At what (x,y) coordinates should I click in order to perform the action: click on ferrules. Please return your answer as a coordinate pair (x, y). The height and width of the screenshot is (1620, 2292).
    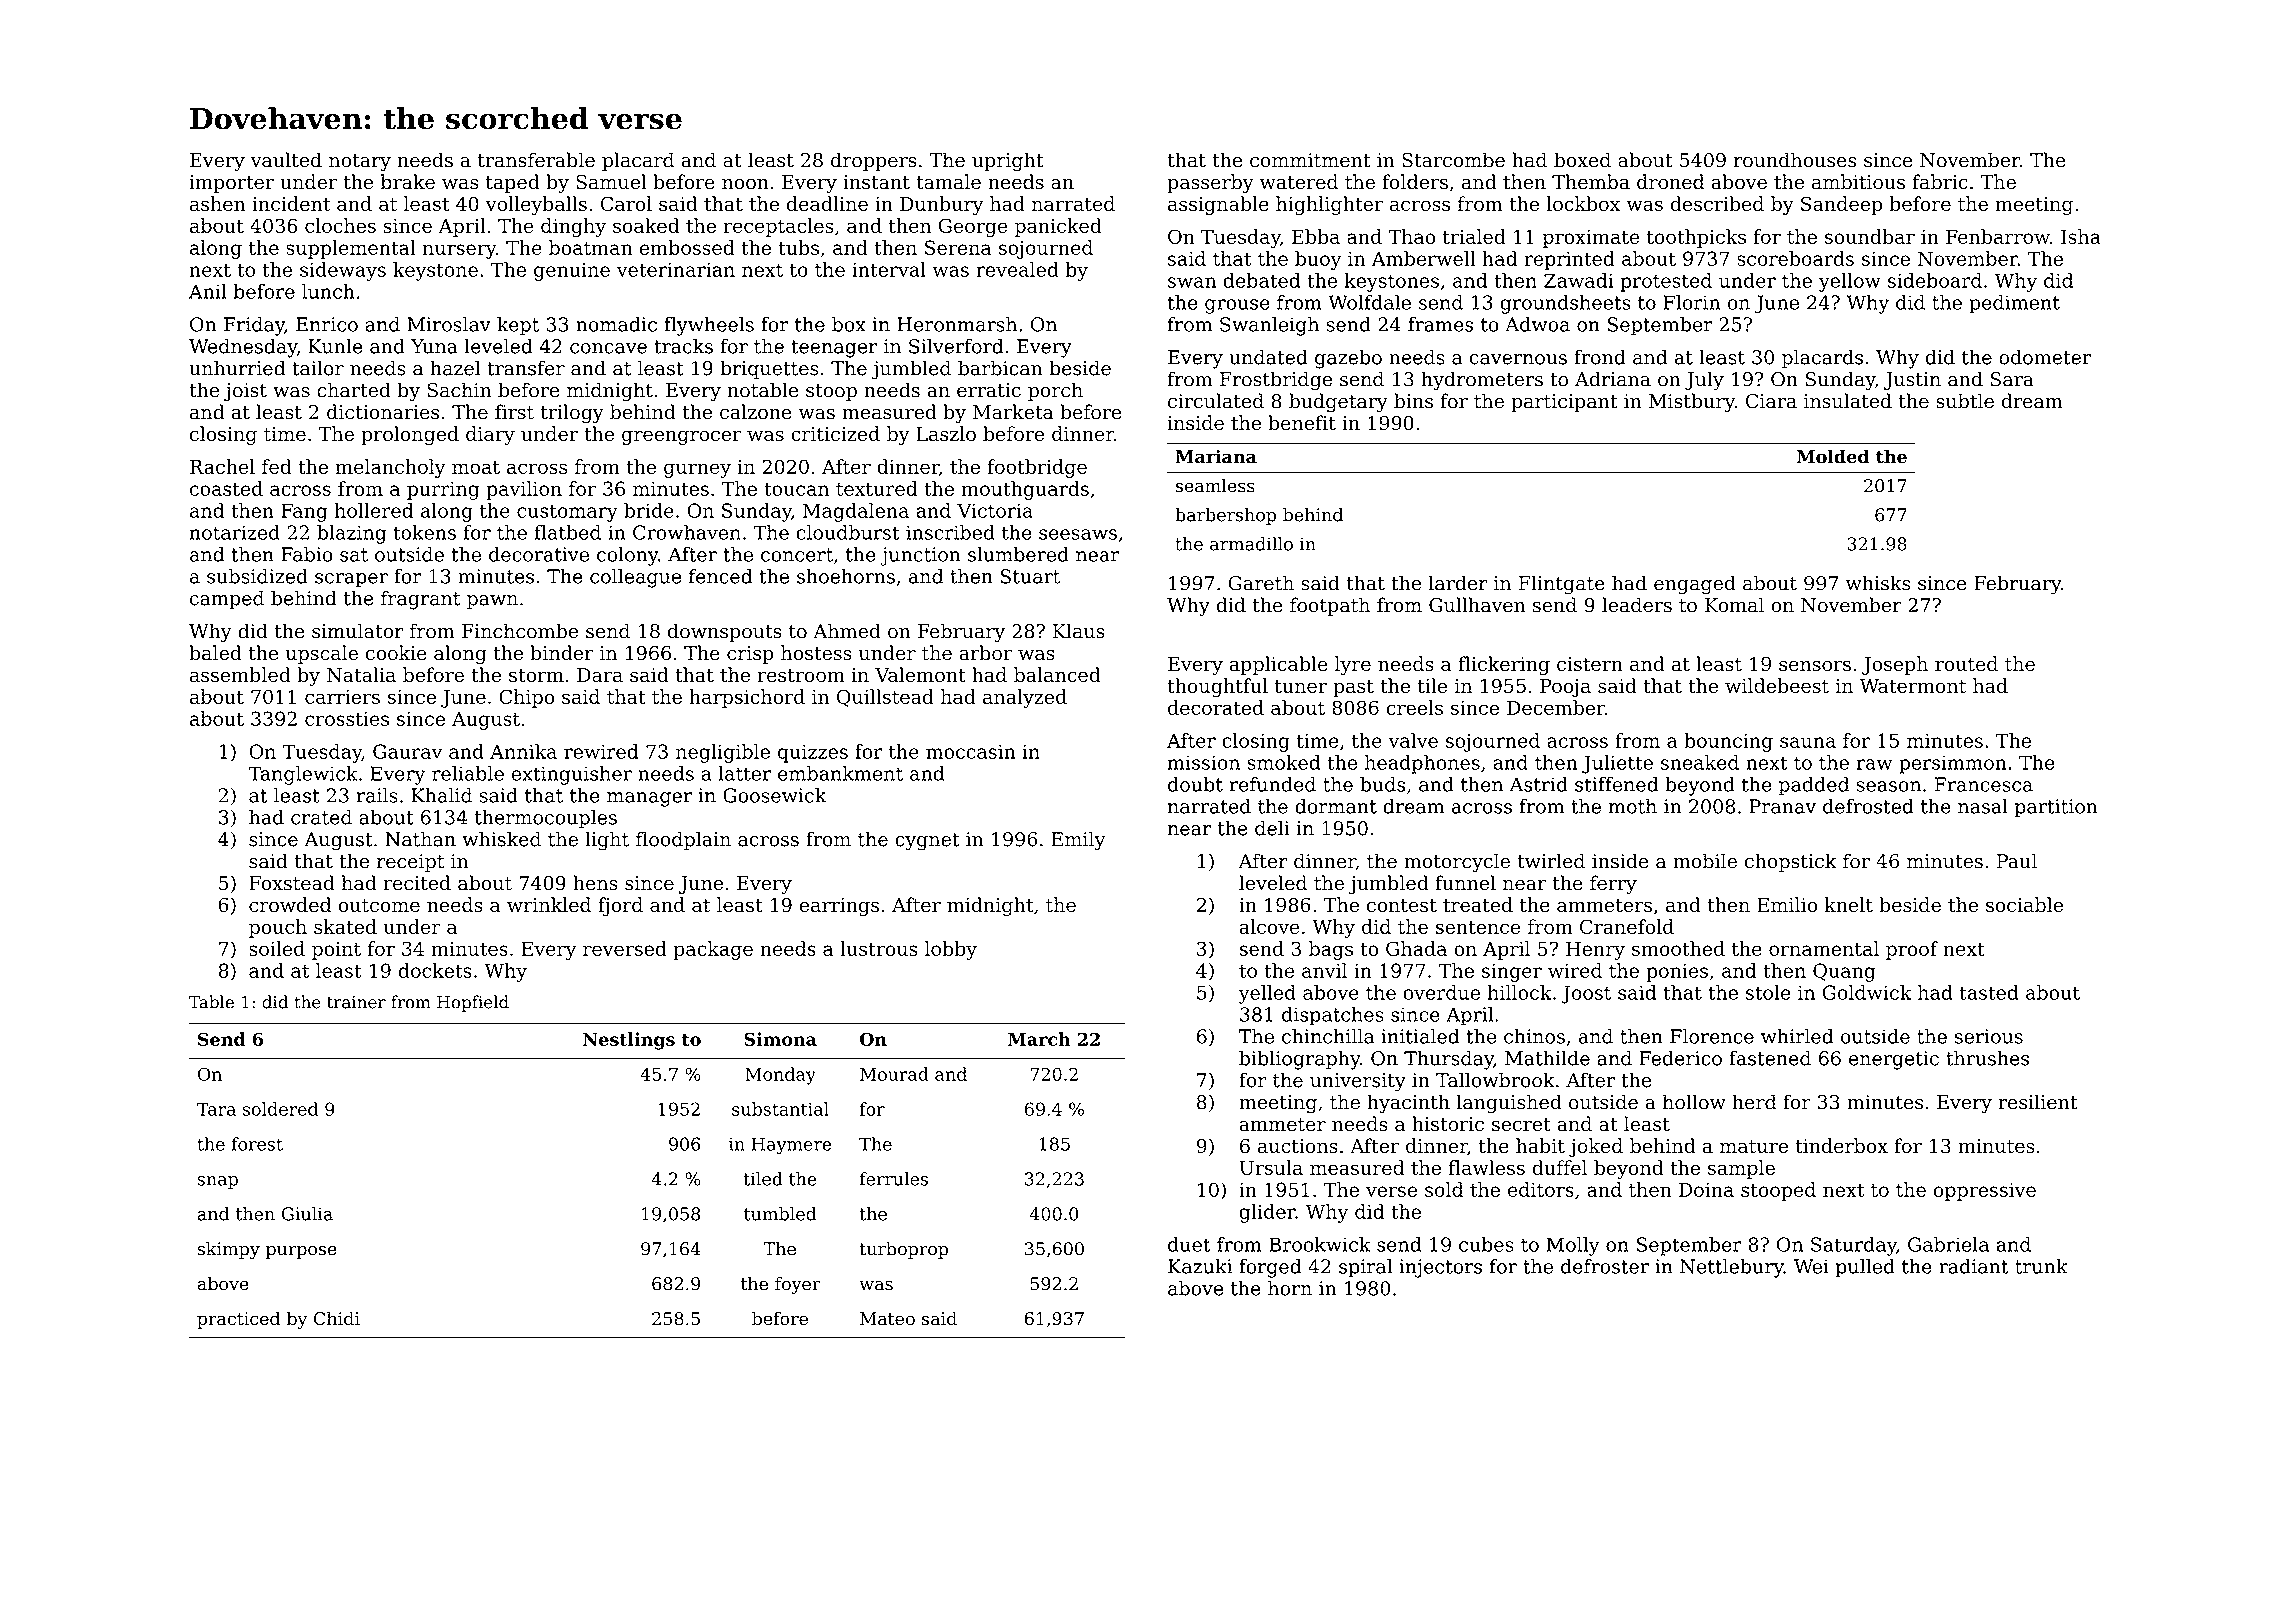
    Looking at the image, I should click on (894, 1179).
